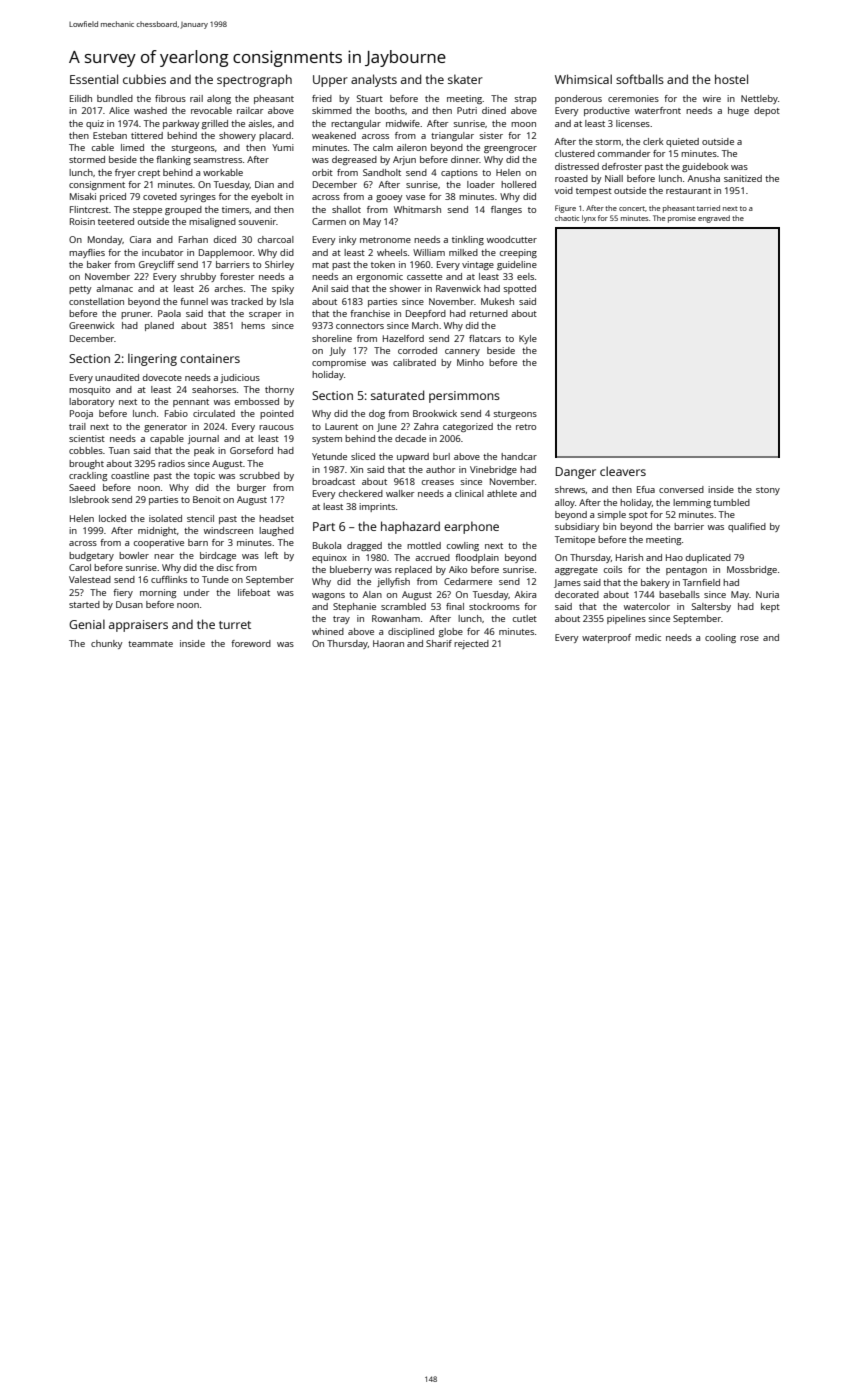 The height and width of the image is (1400, 849). What do you see at coordinates (525, 618) in the image?
I see `cutlet` at bounding box center [525, 618].
